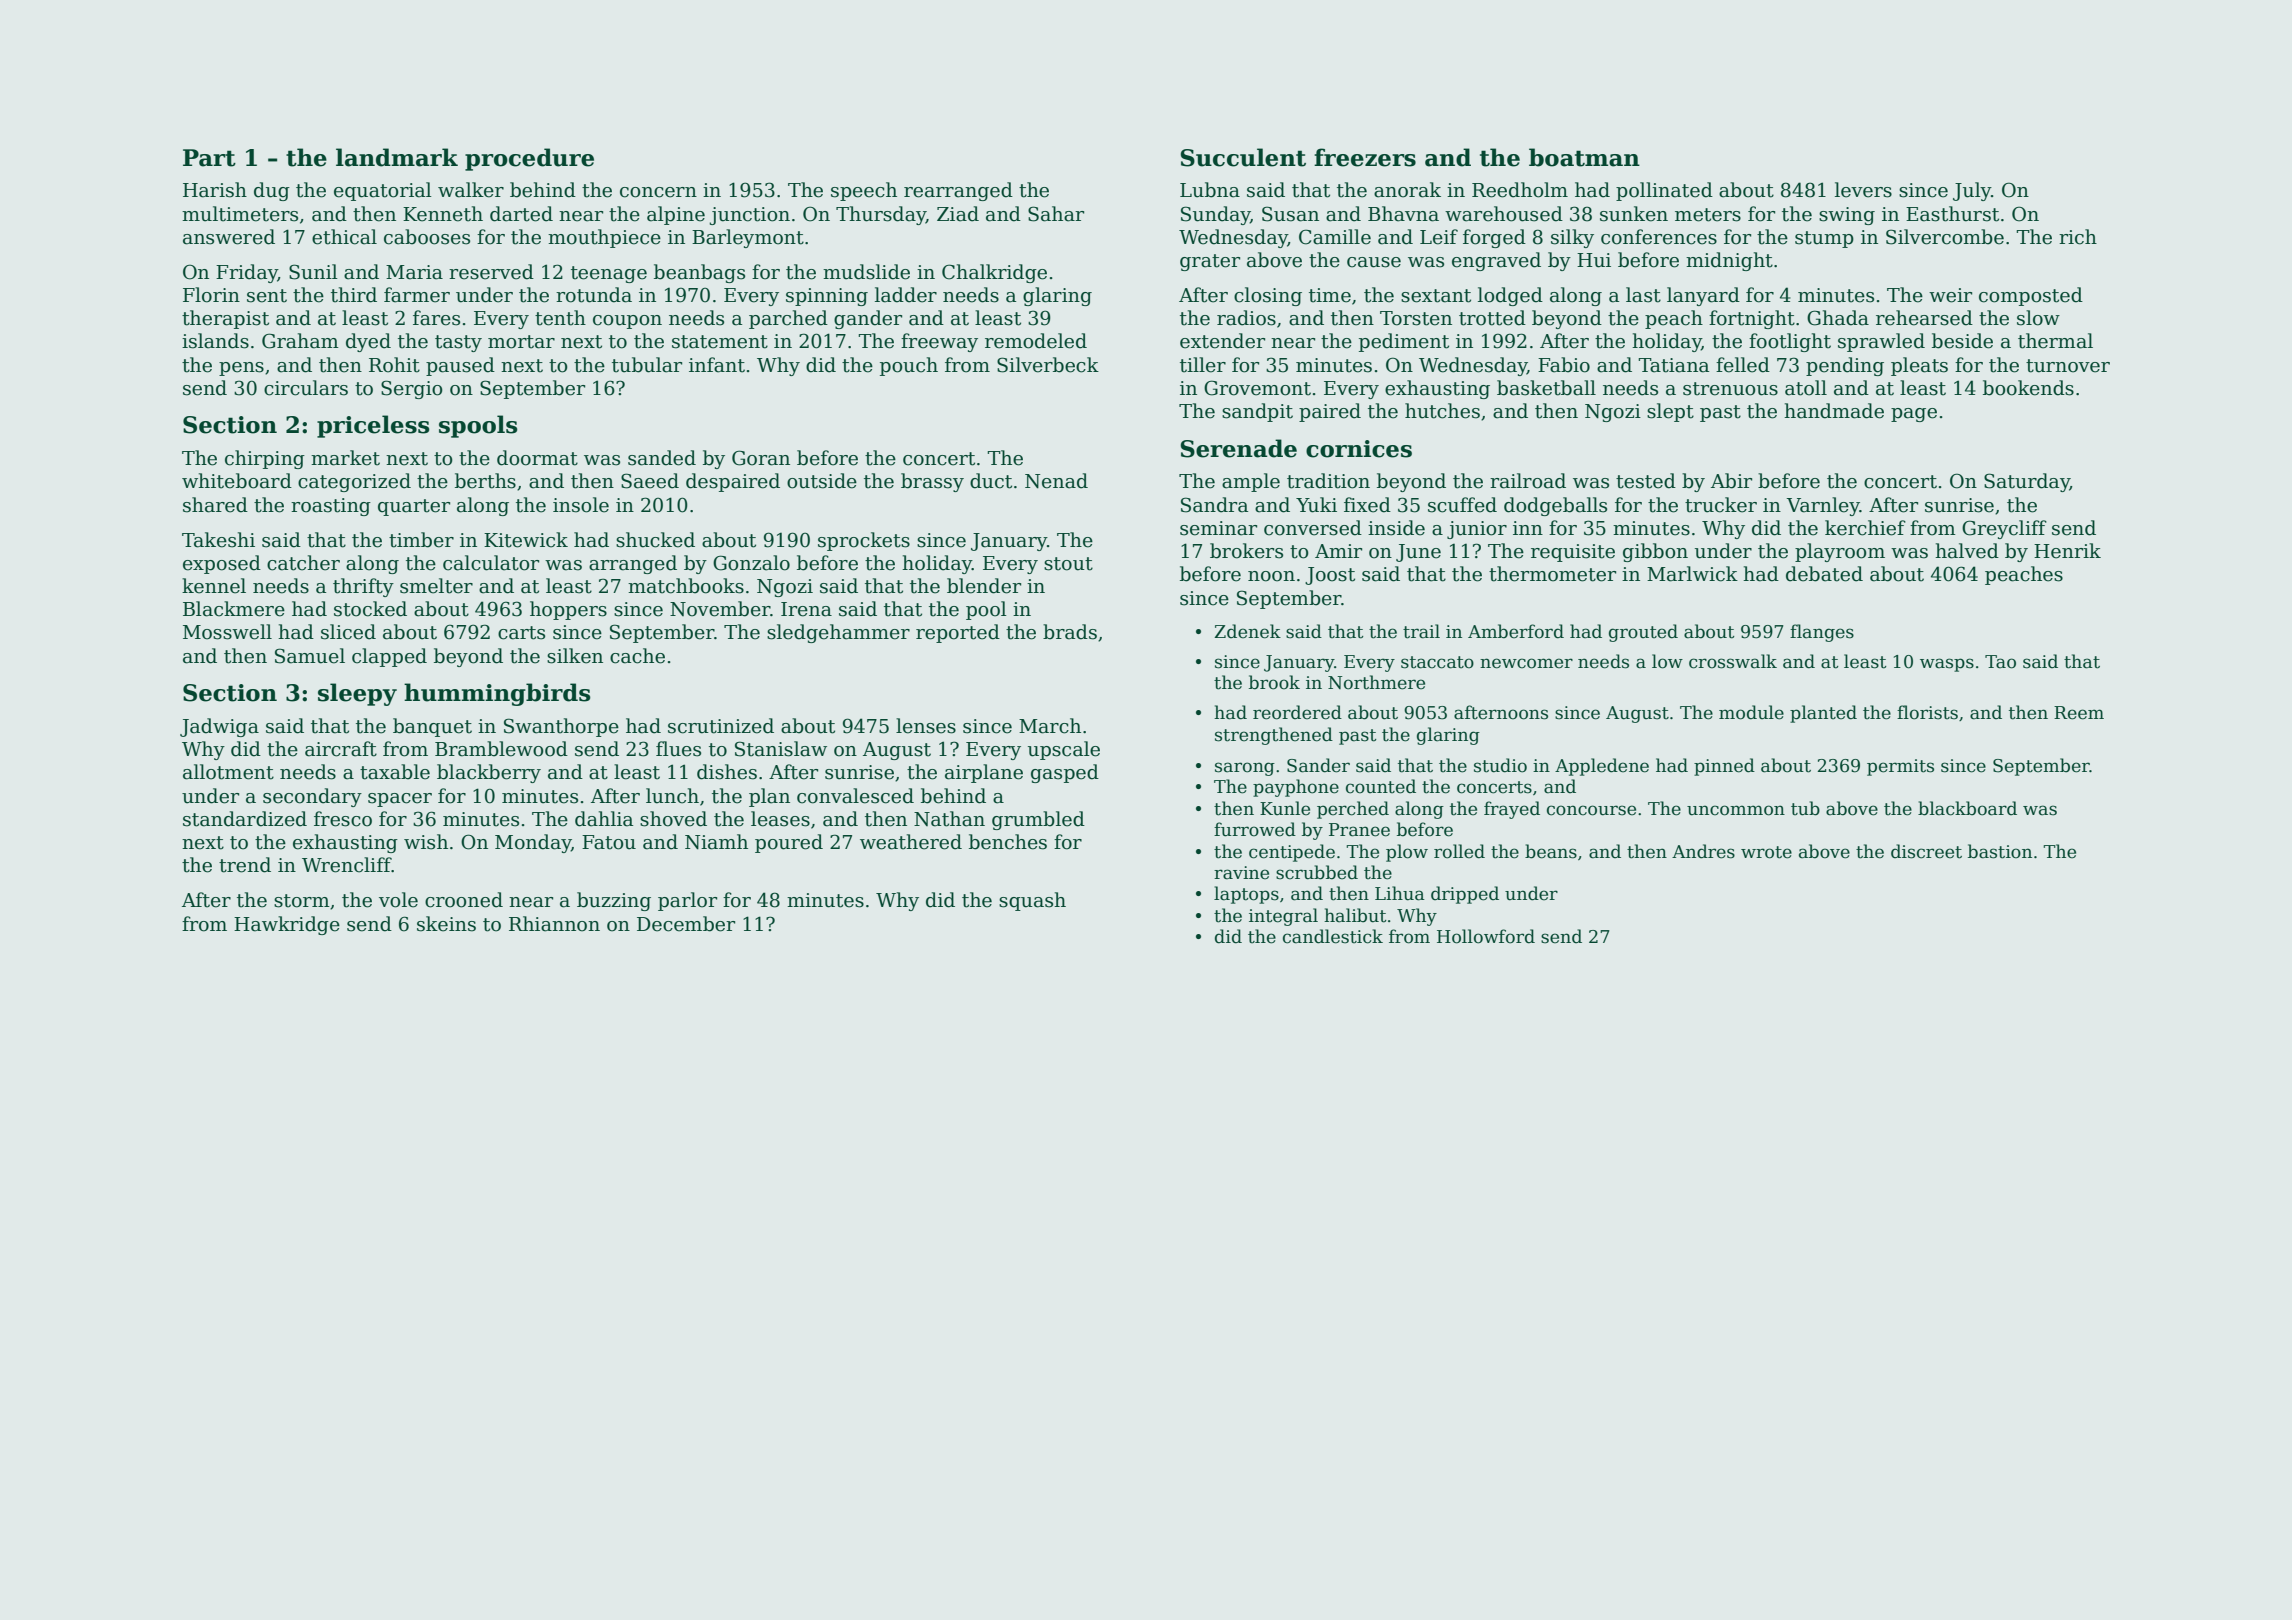 This screenshot has height=1620, width=2292. Describe the element at coordinates (1555, 506) in the screenshot. I see `dodgeballs` at that location.
